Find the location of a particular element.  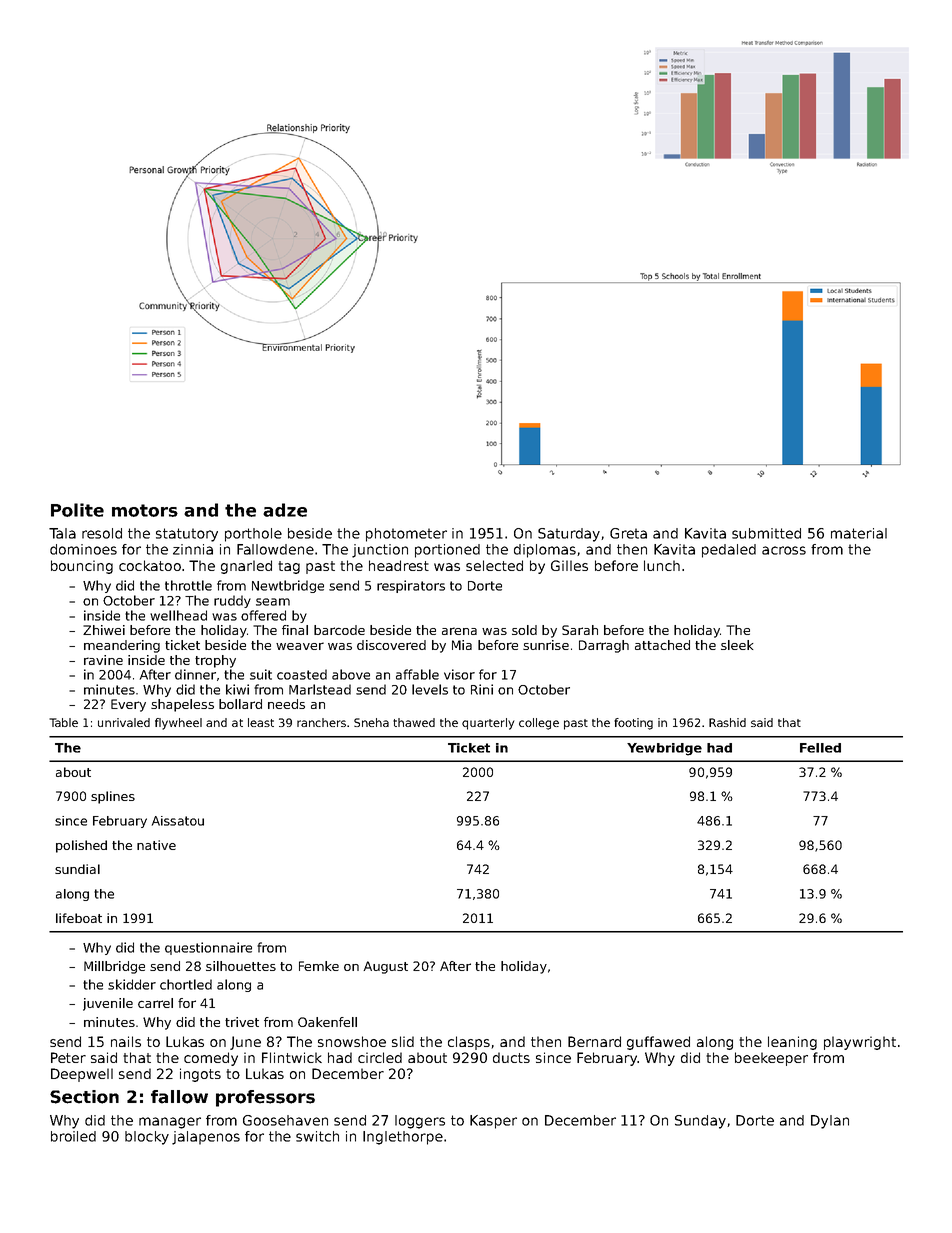

Aissatou is located at coordinates (178, 821).
